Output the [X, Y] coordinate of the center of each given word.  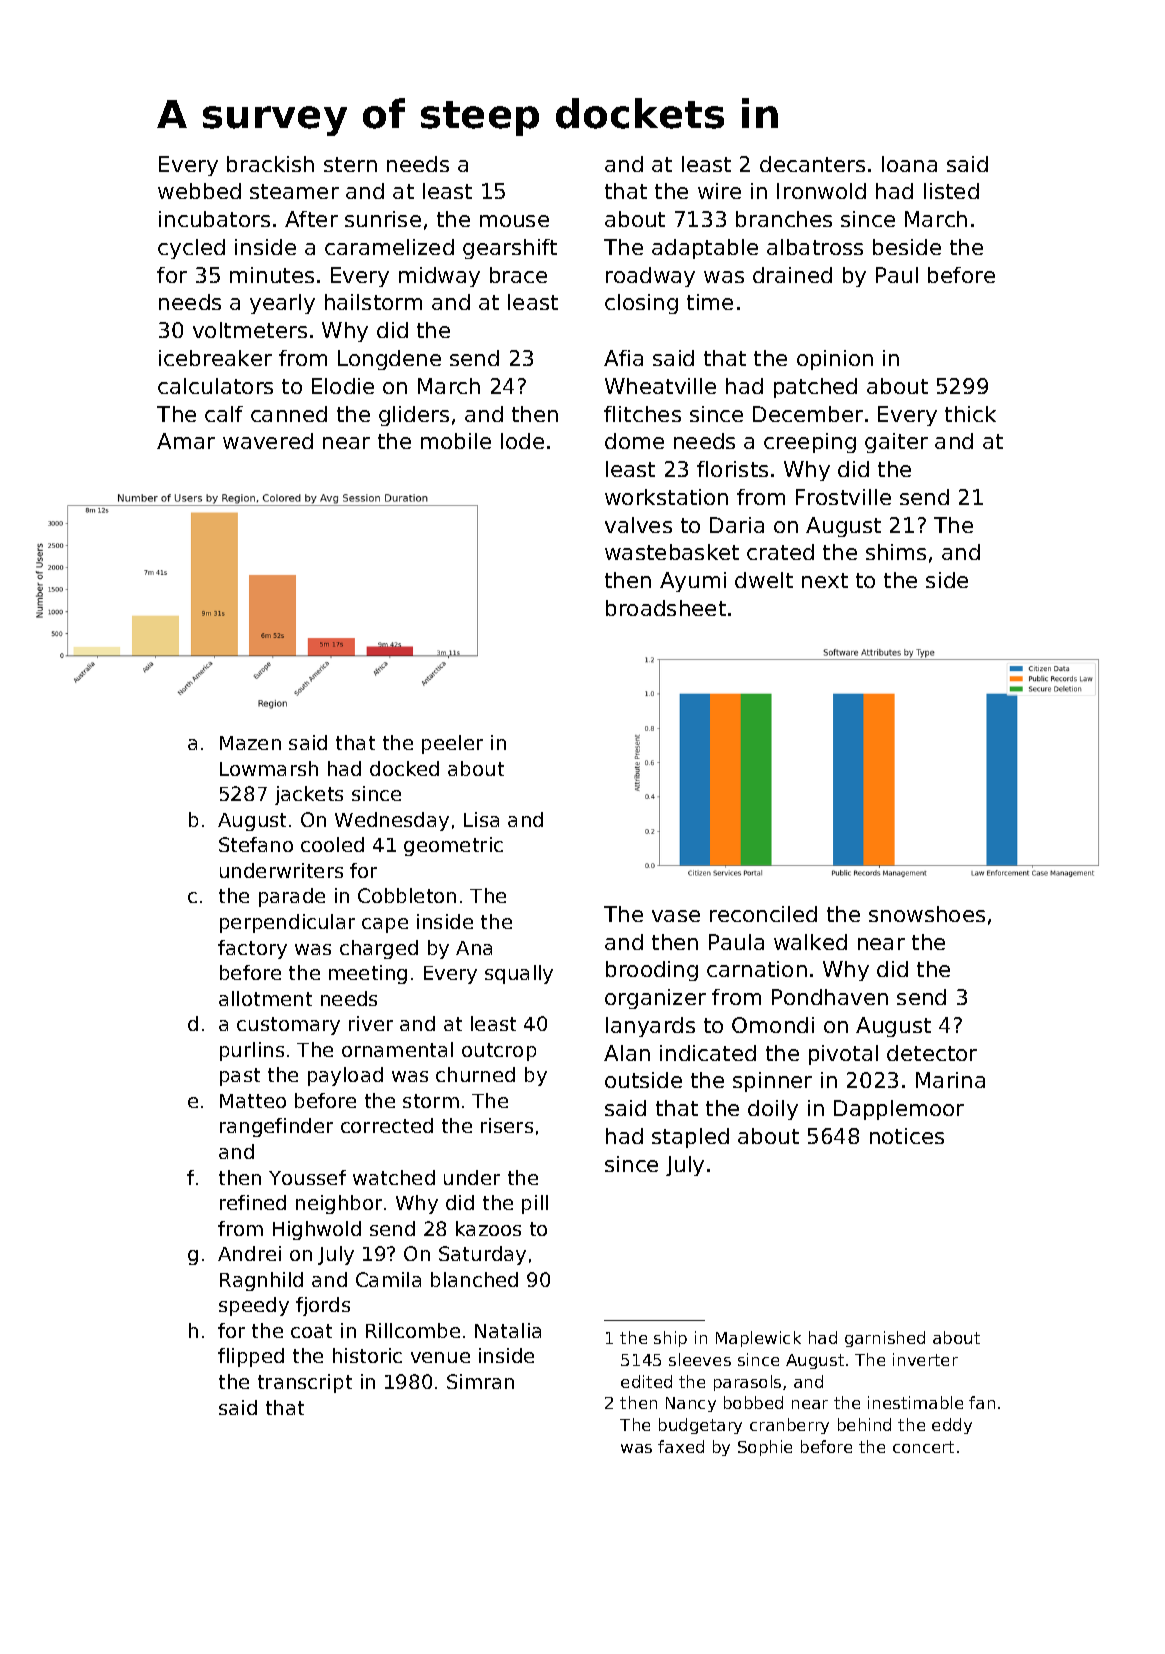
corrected [387, 1125]
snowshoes [927, 914]
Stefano [256, 844]
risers [507, 1125]
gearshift [510, 249]
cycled [191, 249]
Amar [186, 441]
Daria [737, 525]
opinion [835, 360]
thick [970, 414]
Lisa [481, 819]
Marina [950, 1080]
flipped [251, 1357]
